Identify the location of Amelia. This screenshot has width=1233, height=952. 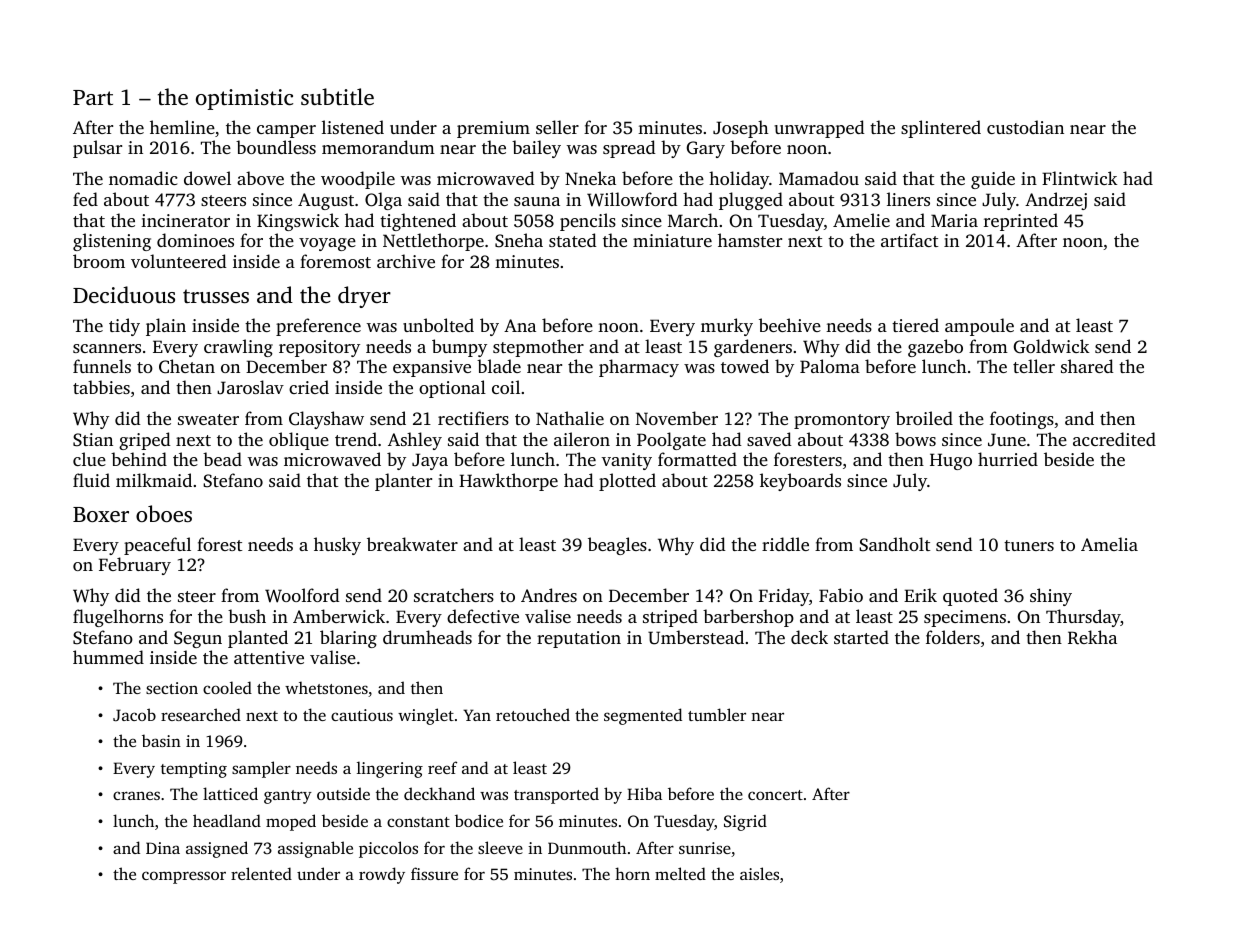
(1109, 544).
